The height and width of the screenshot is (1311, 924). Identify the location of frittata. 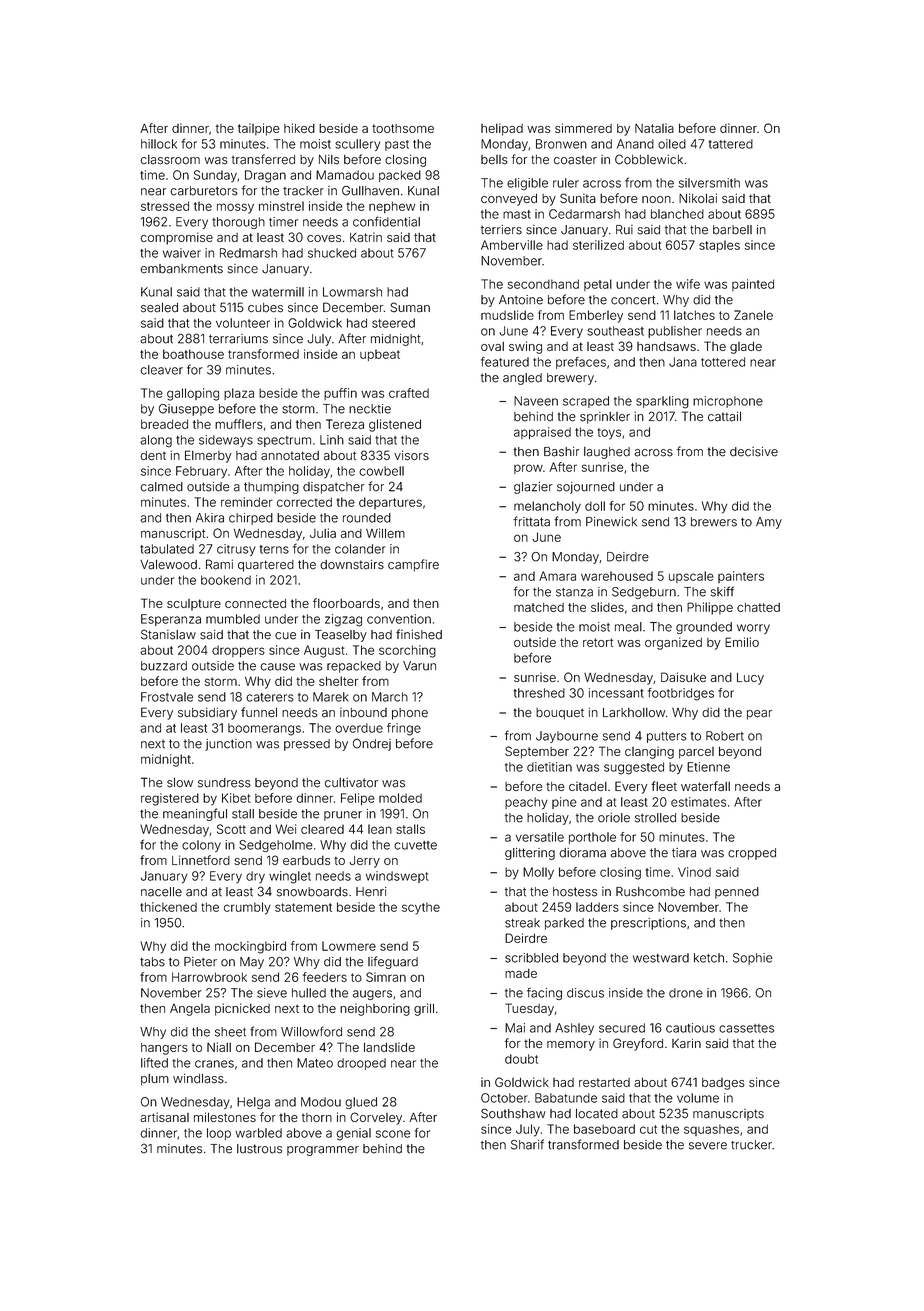
(531, 521).
